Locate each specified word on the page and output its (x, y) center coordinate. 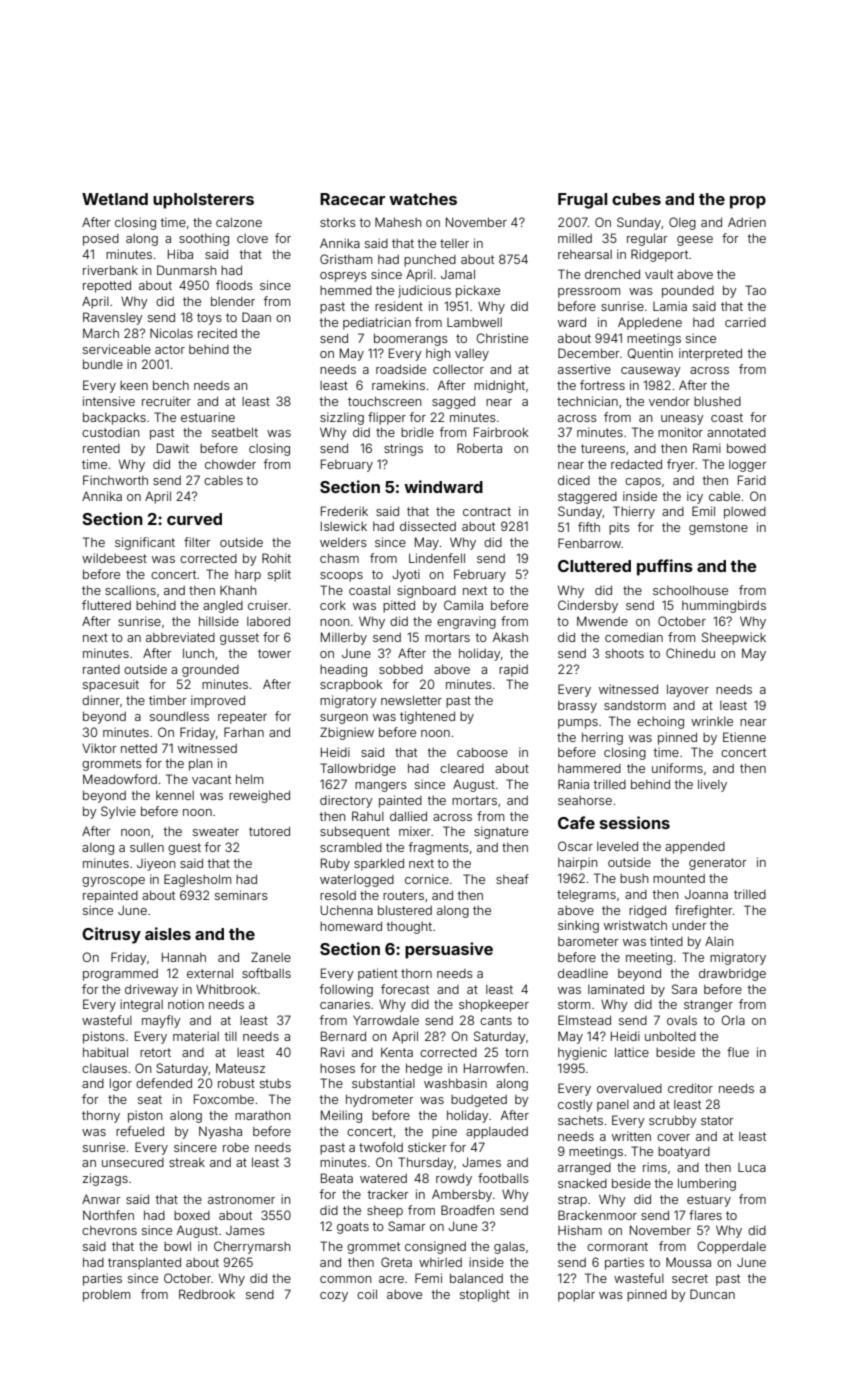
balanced (476, 1278)
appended (695, 848)
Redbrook (207, 1294)
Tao (755, 290)
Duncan (712, 1294)
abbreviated (180, 637)
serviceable (117, 349)
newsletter (411, 700)
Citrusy (111, 935)
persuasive (449, 950)
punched (430, 261)
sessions (635, 822)
